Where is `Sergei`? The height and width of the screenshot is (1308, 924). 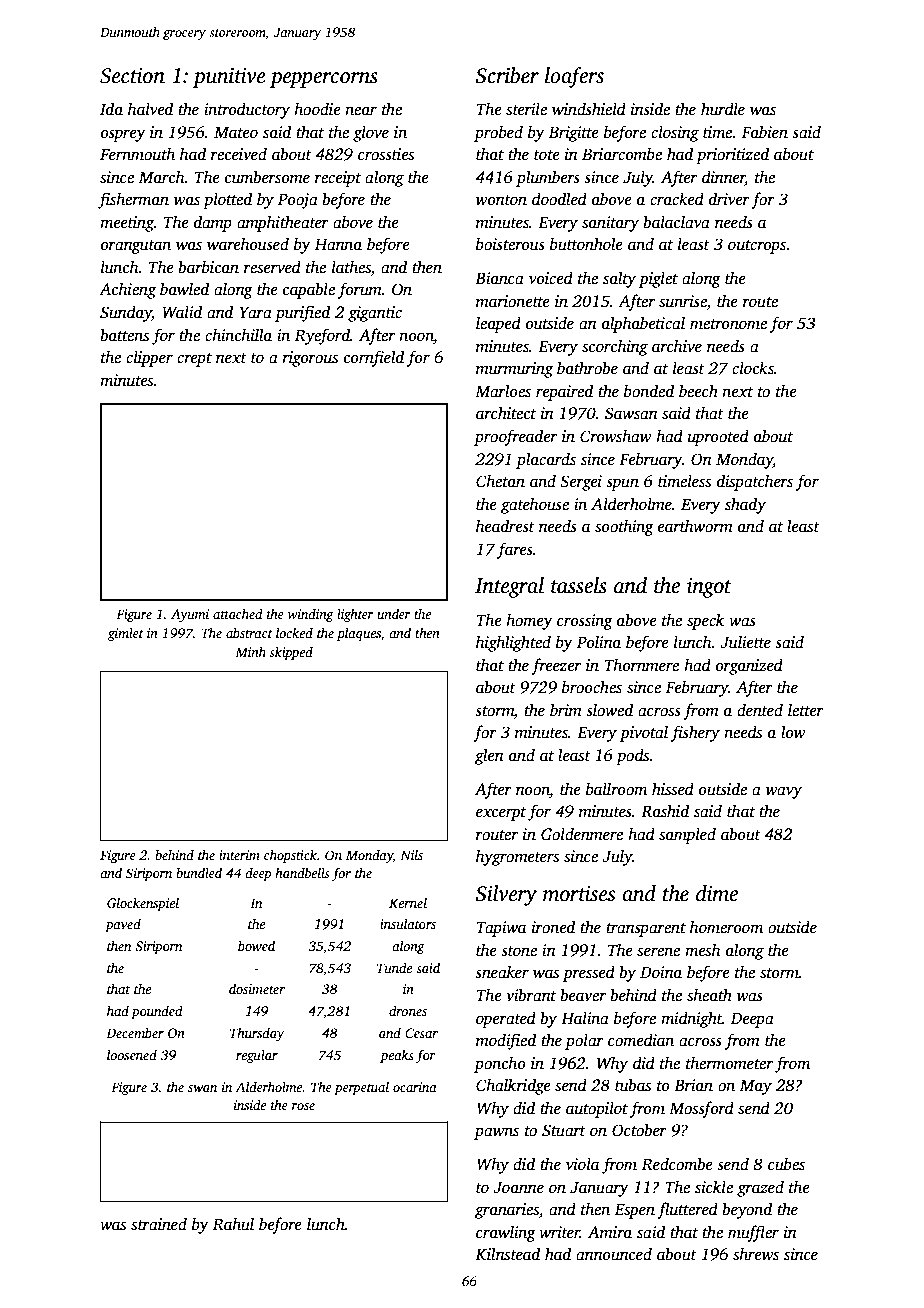
Sergei is located at coordinates (581, 483).
